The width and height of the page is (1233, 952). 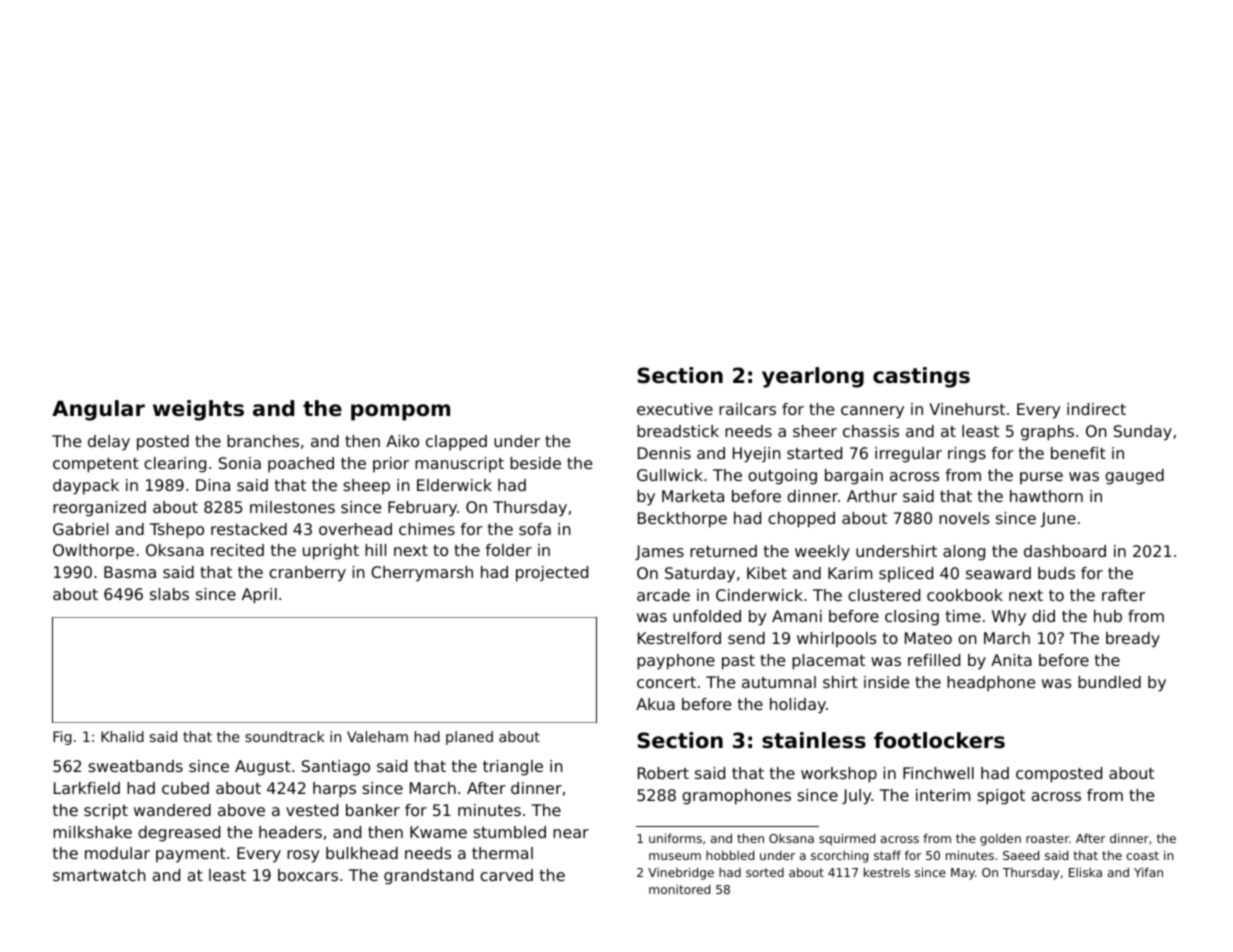 I want to click on holiday, so click(x=798, y=706).
